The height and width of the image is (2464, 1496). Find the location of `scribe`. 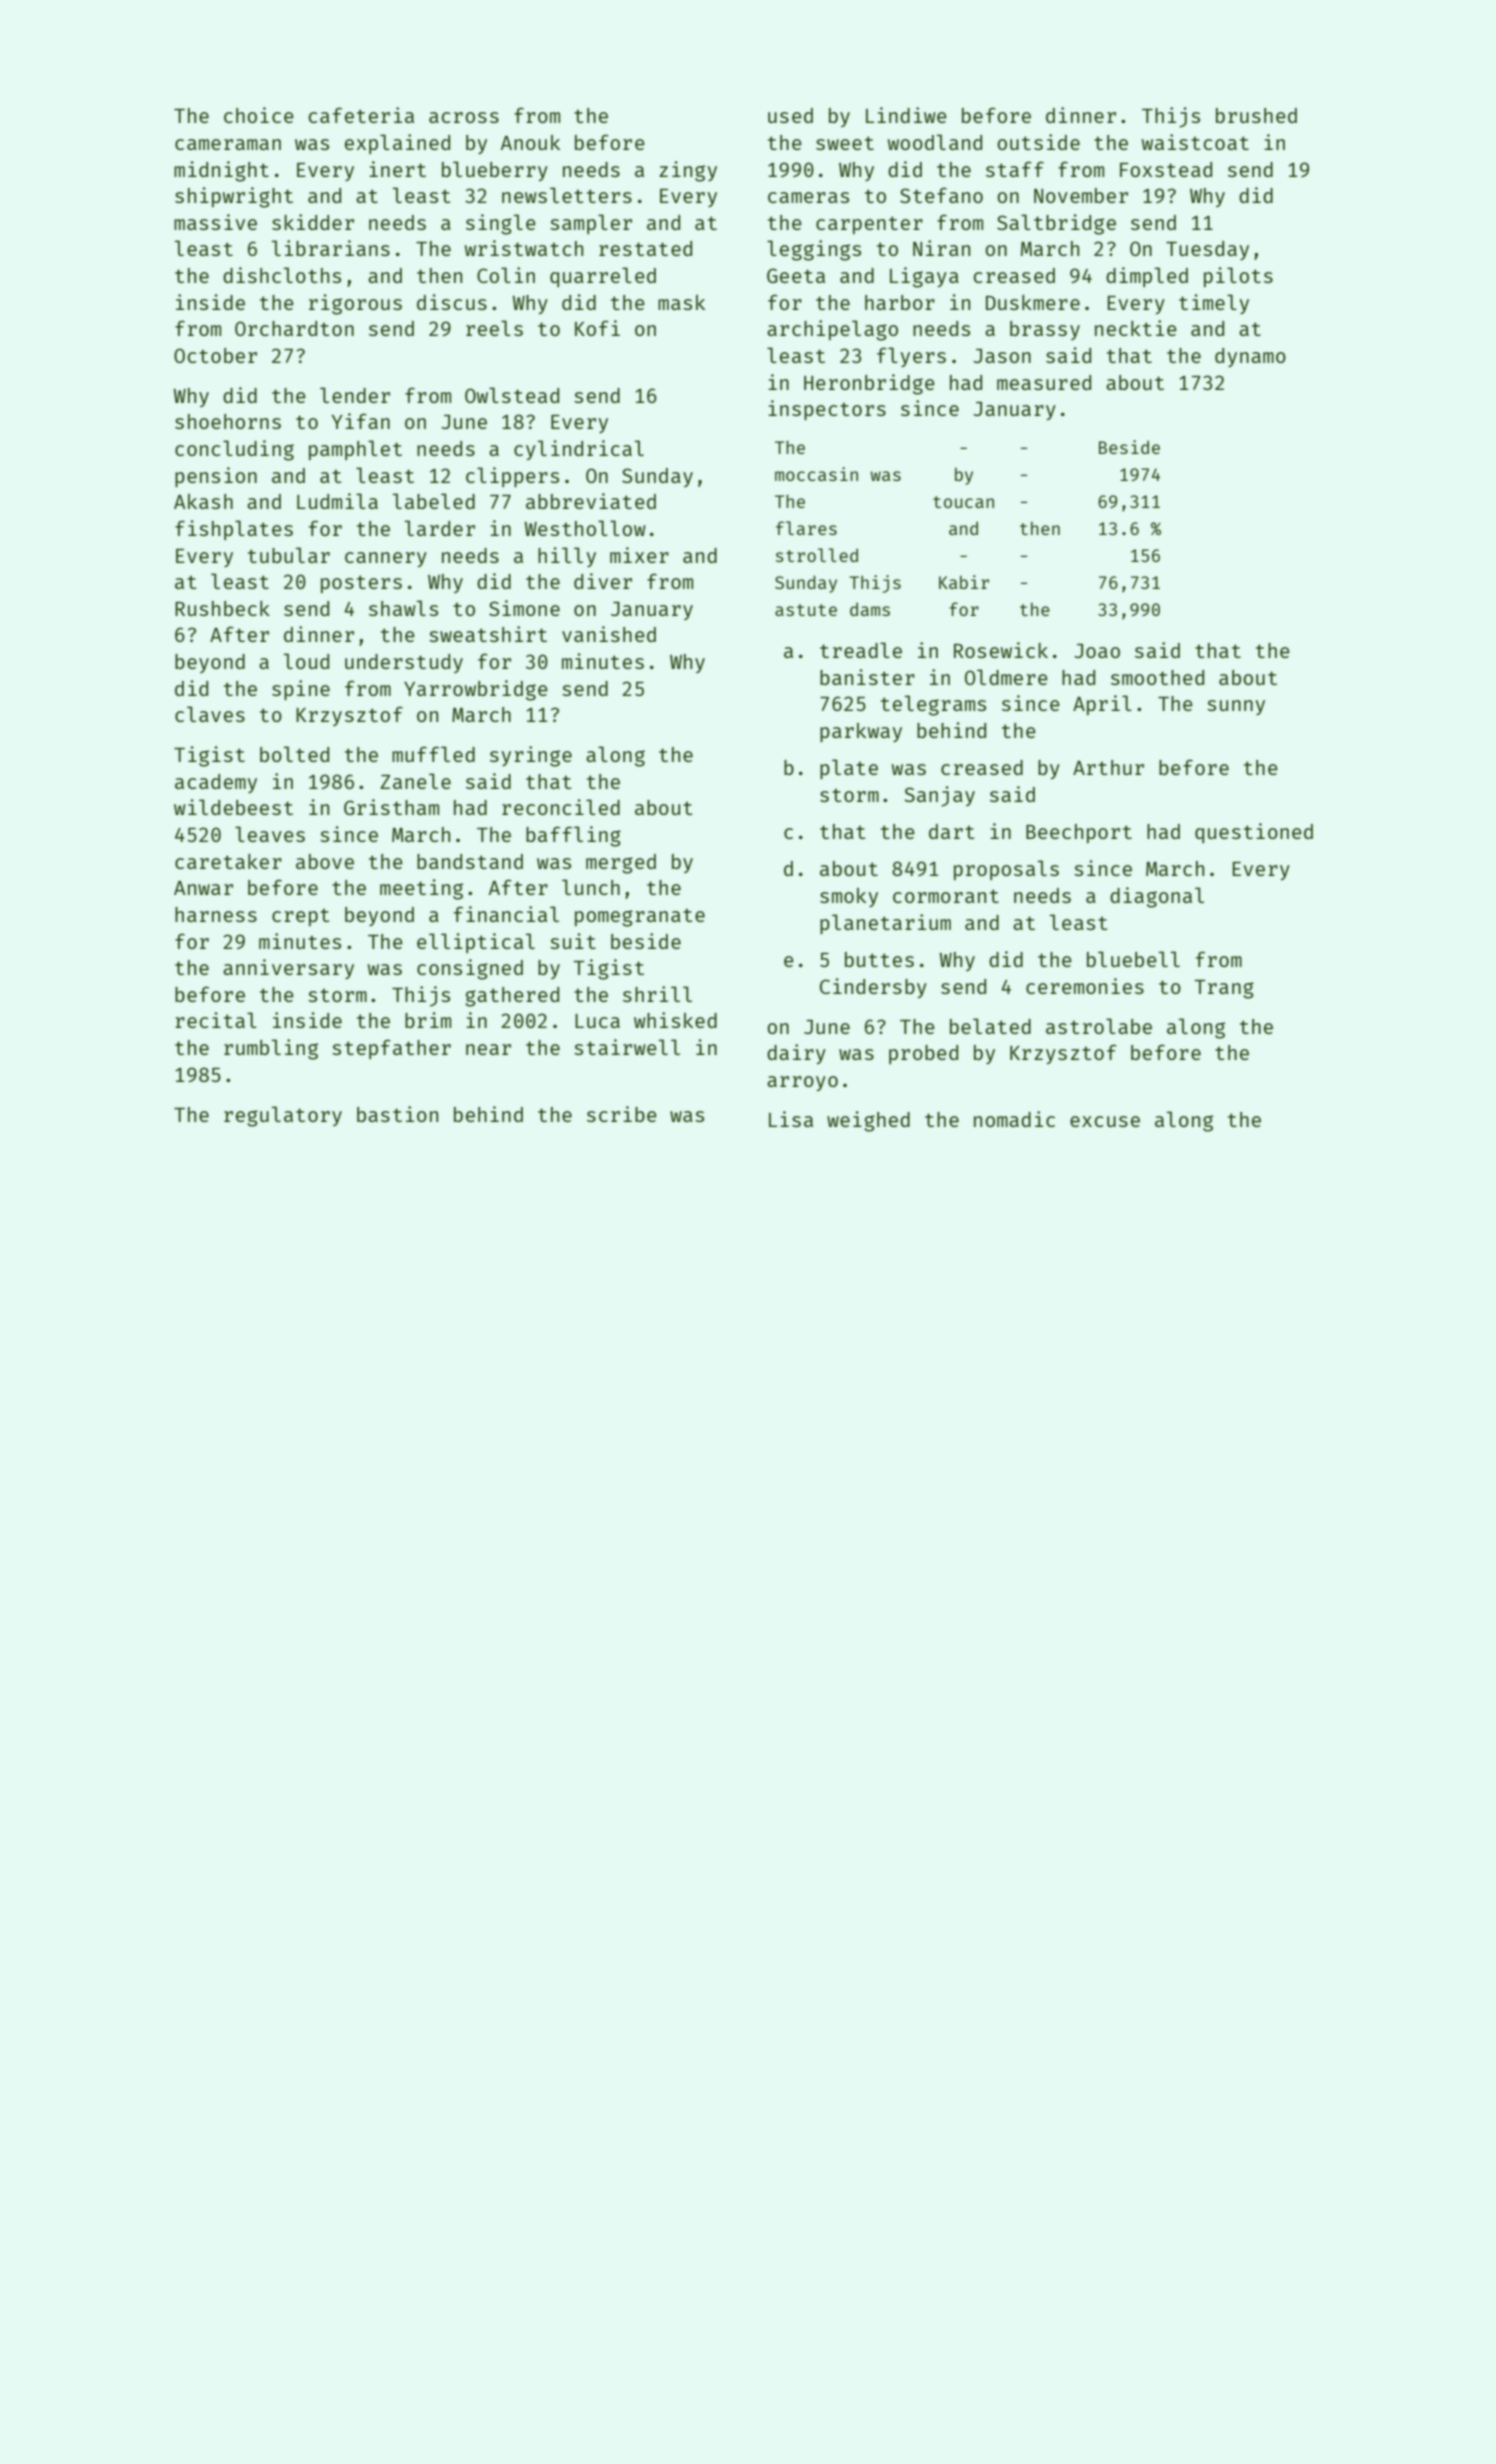

scribe is located at coordinates (622, 1114).
